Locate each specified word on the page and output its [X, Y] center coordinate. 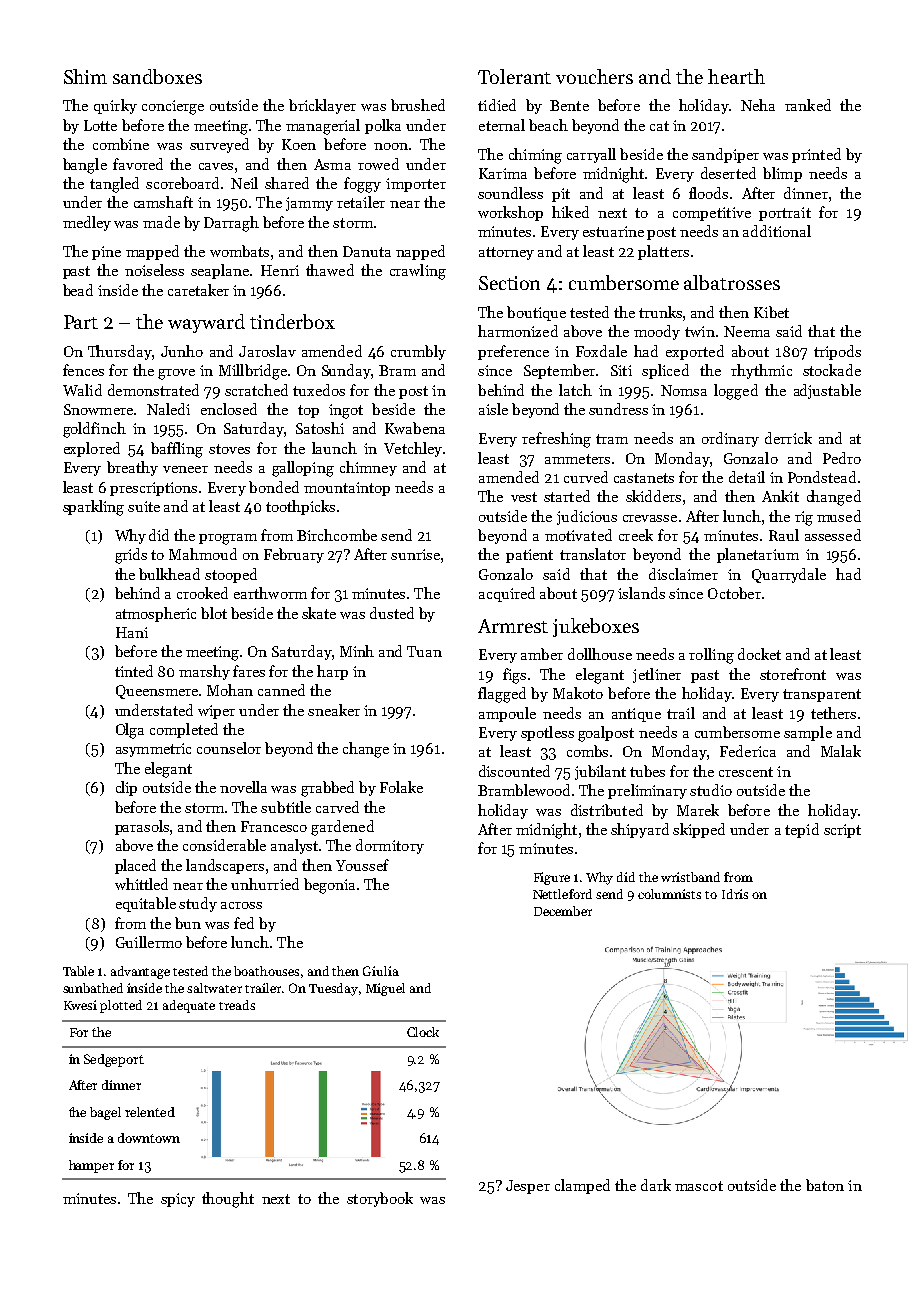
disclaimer [683, 574]
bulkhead [169, 574]
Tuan [424, 651]
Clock [423, 1032]
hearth [736, 76]
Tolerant [514, 76]
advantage [140, 972]
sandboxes [157, 76]
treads [237, 1005]
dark [656, 1185]
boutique [536, 313]
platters [663, 252]
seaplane [220, 271]
